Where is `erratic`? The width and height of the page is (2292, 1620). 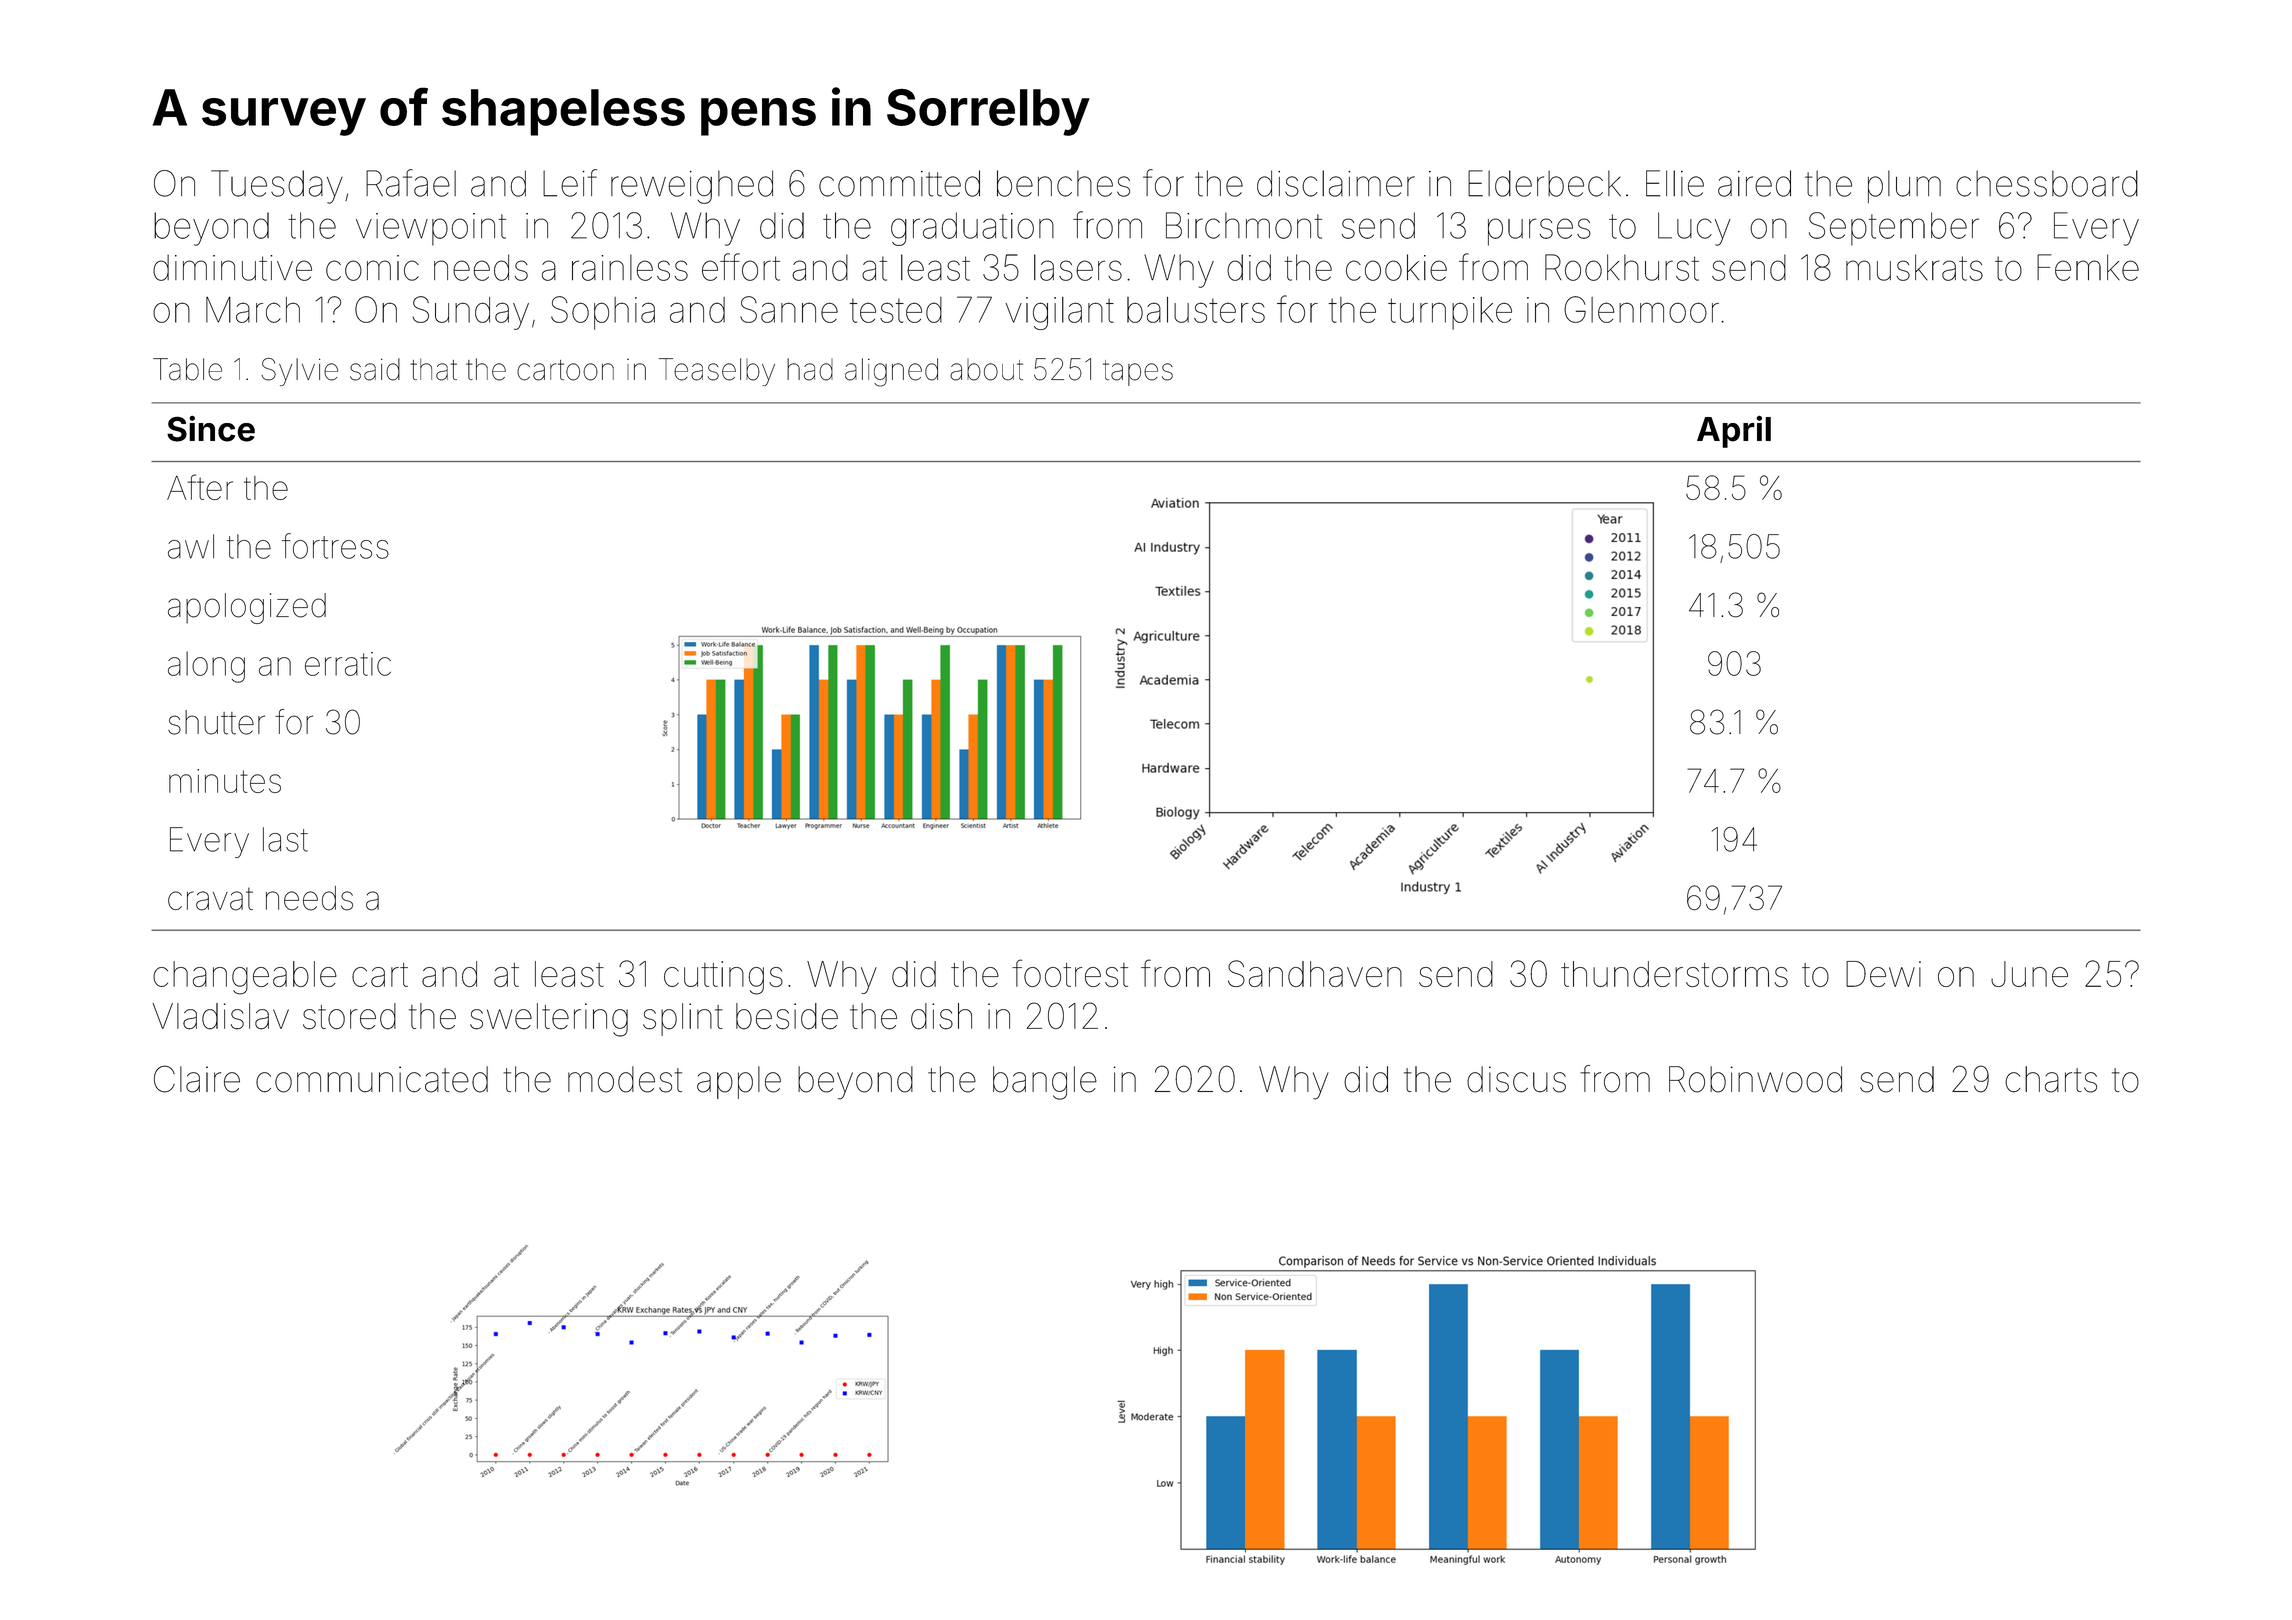 erratic is located at coordinates (348, 664).
